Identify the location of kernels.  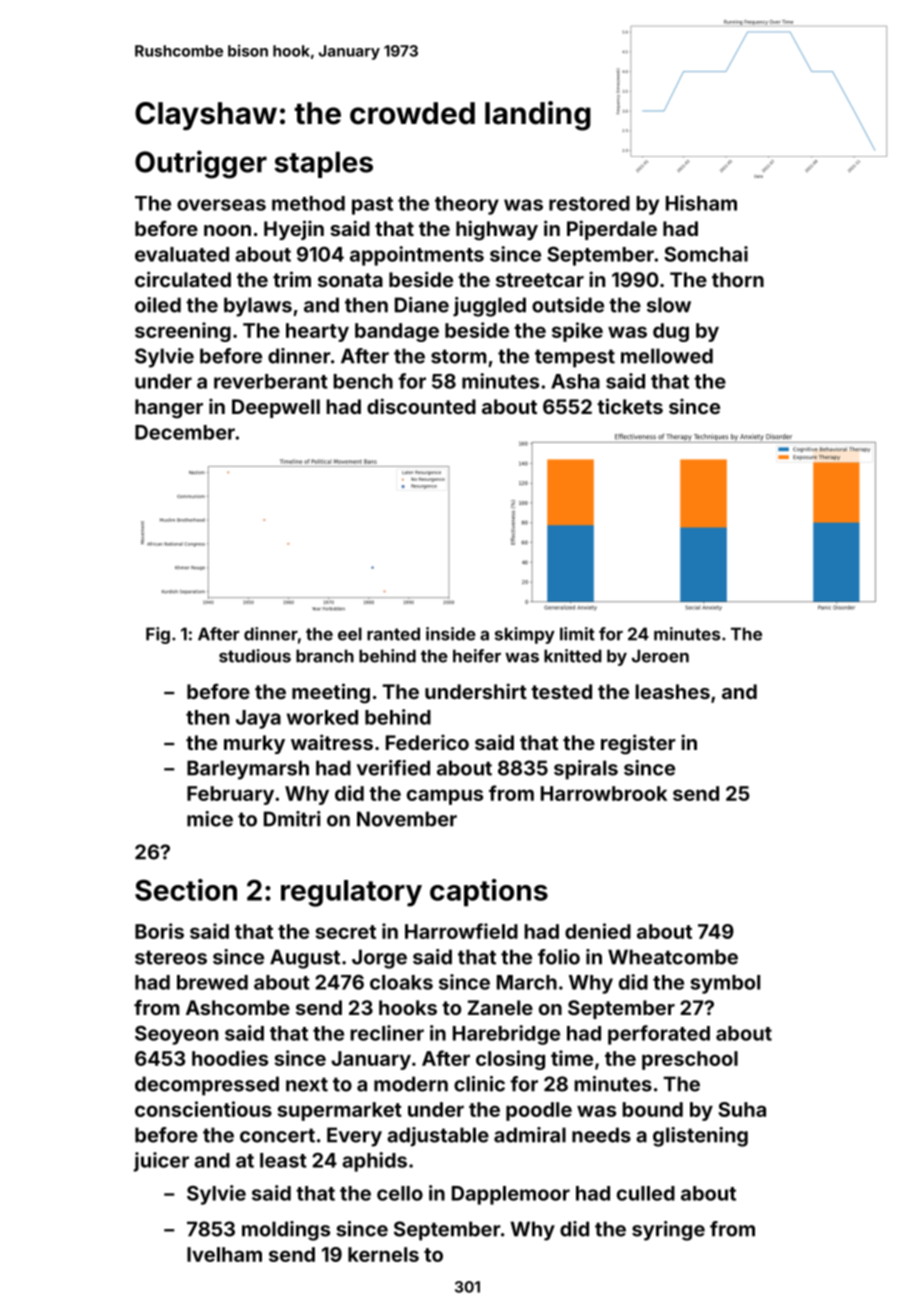
(383, 1254).
